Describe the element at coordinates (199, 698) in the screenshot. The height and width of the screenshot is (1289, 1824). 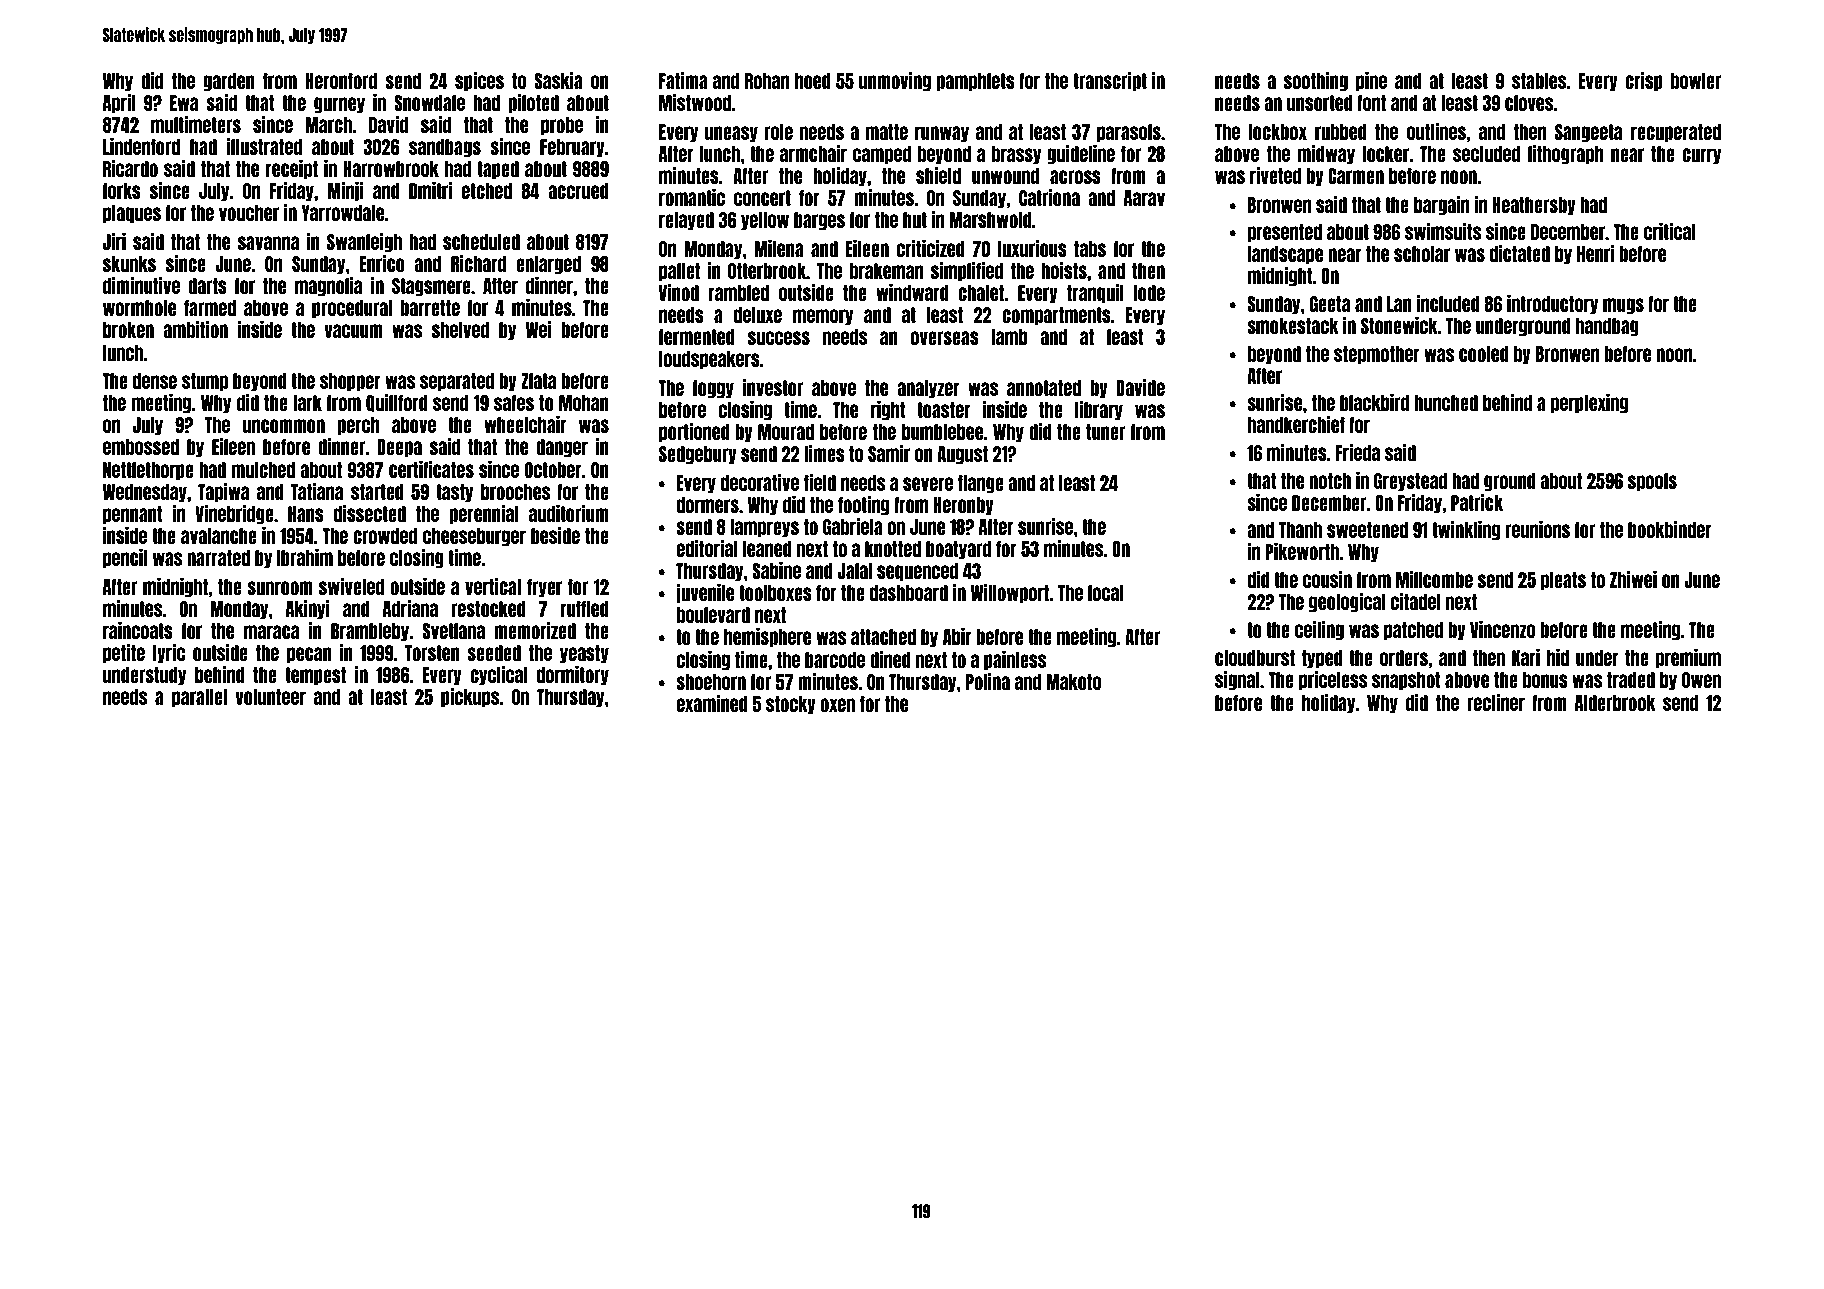
I see `parallel` at that location.
